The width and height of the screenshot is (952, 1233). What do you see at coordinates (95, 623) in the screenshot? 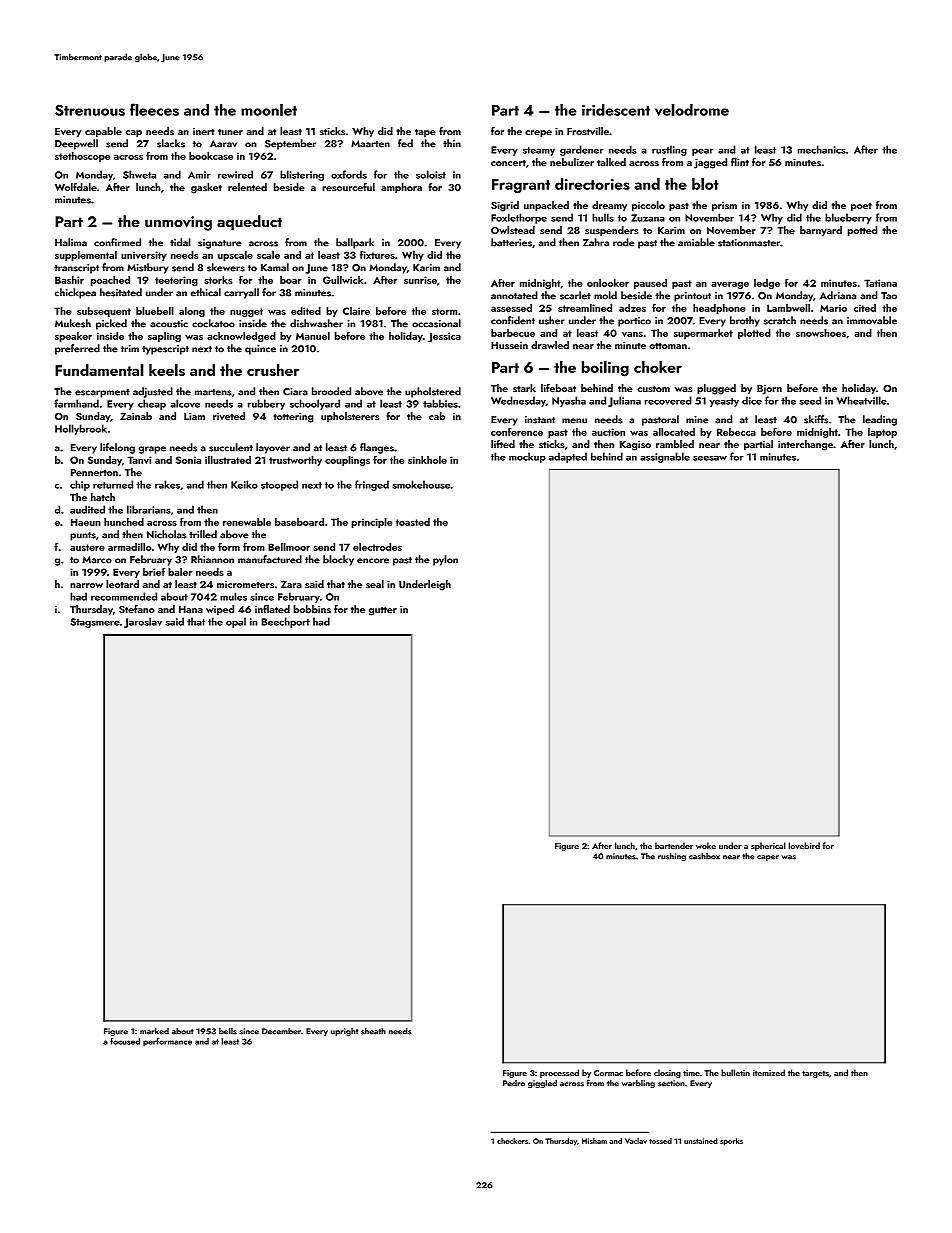
I see `Stagsmere` at bounding box center [95, 623].
